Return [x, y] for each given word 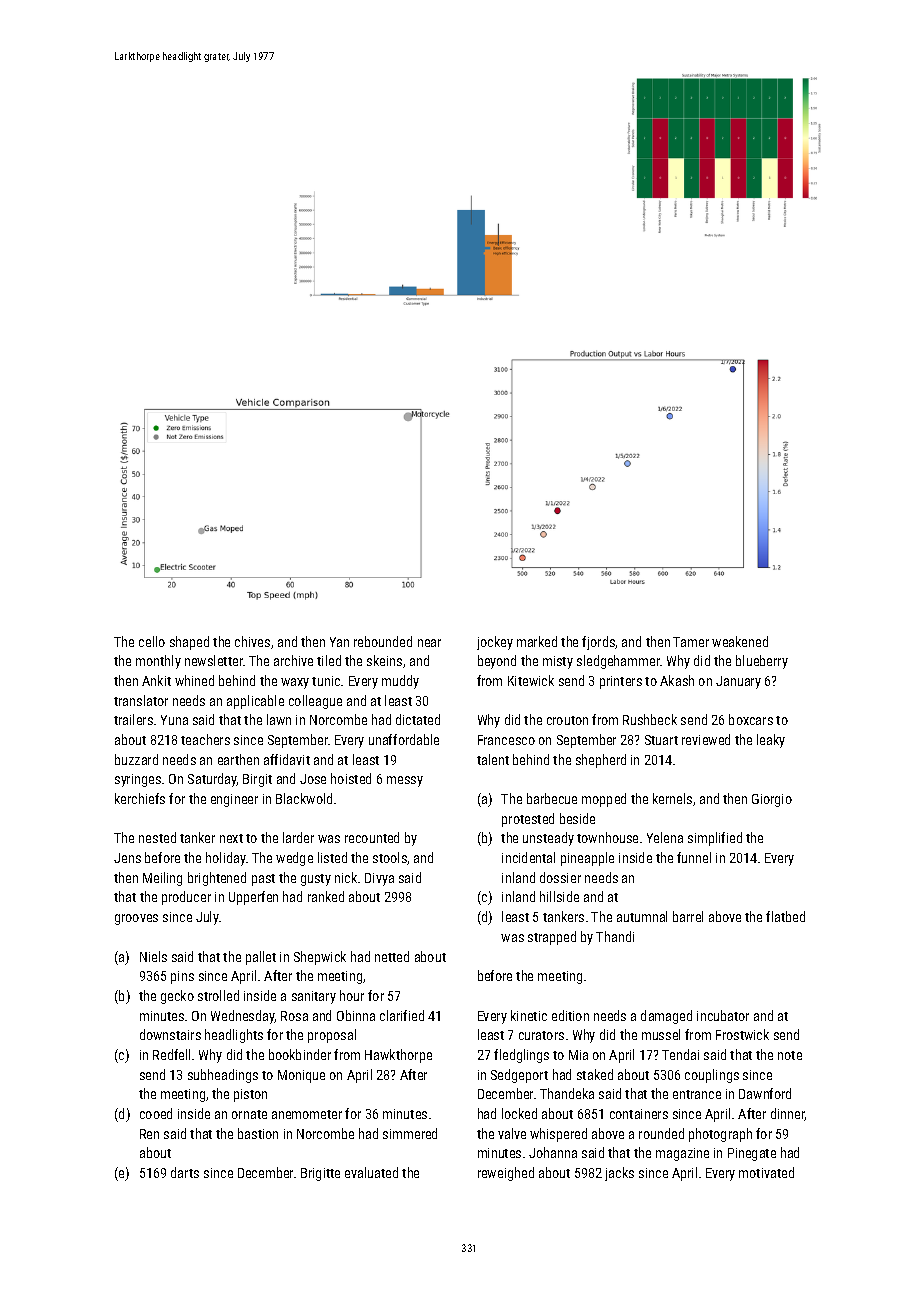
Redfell [171, 1054]
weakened [740, 641]
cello [152, 641]
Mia [578, 1055]
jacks [619, 1174]
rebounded [383, 641]
